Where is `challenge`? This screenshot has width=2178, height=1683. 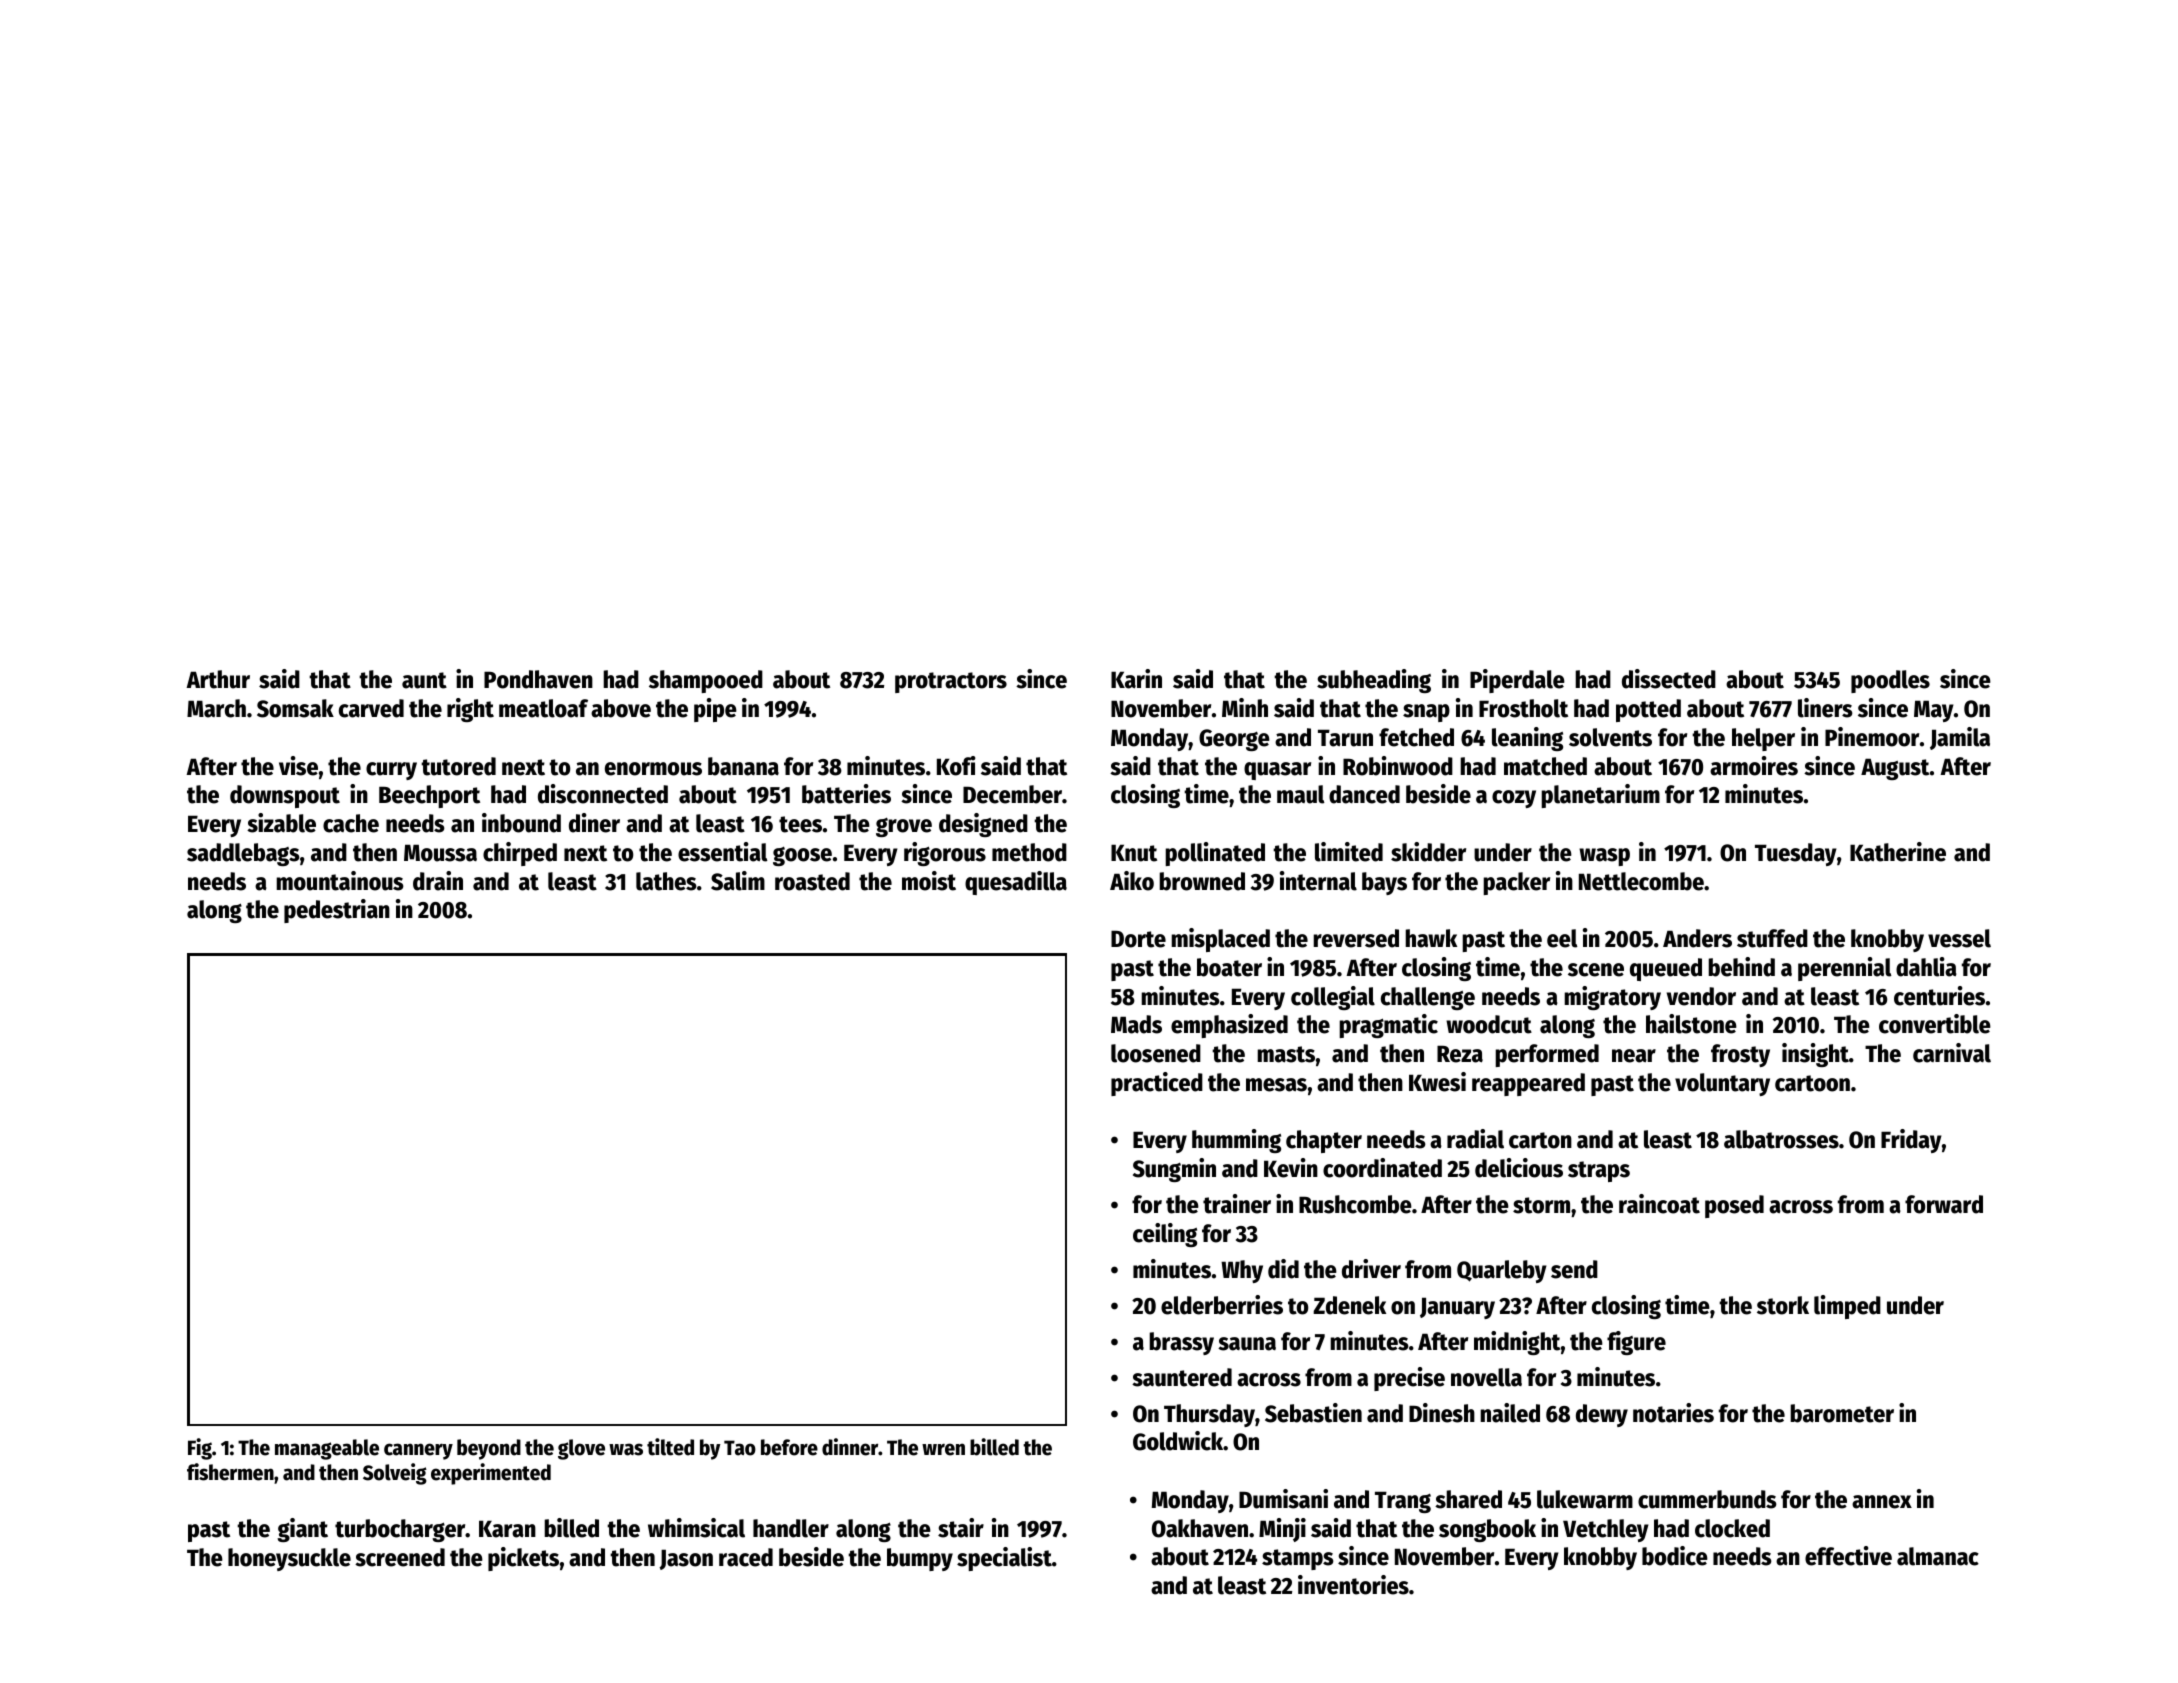 challenge is located at coordinates (1428, 998).
